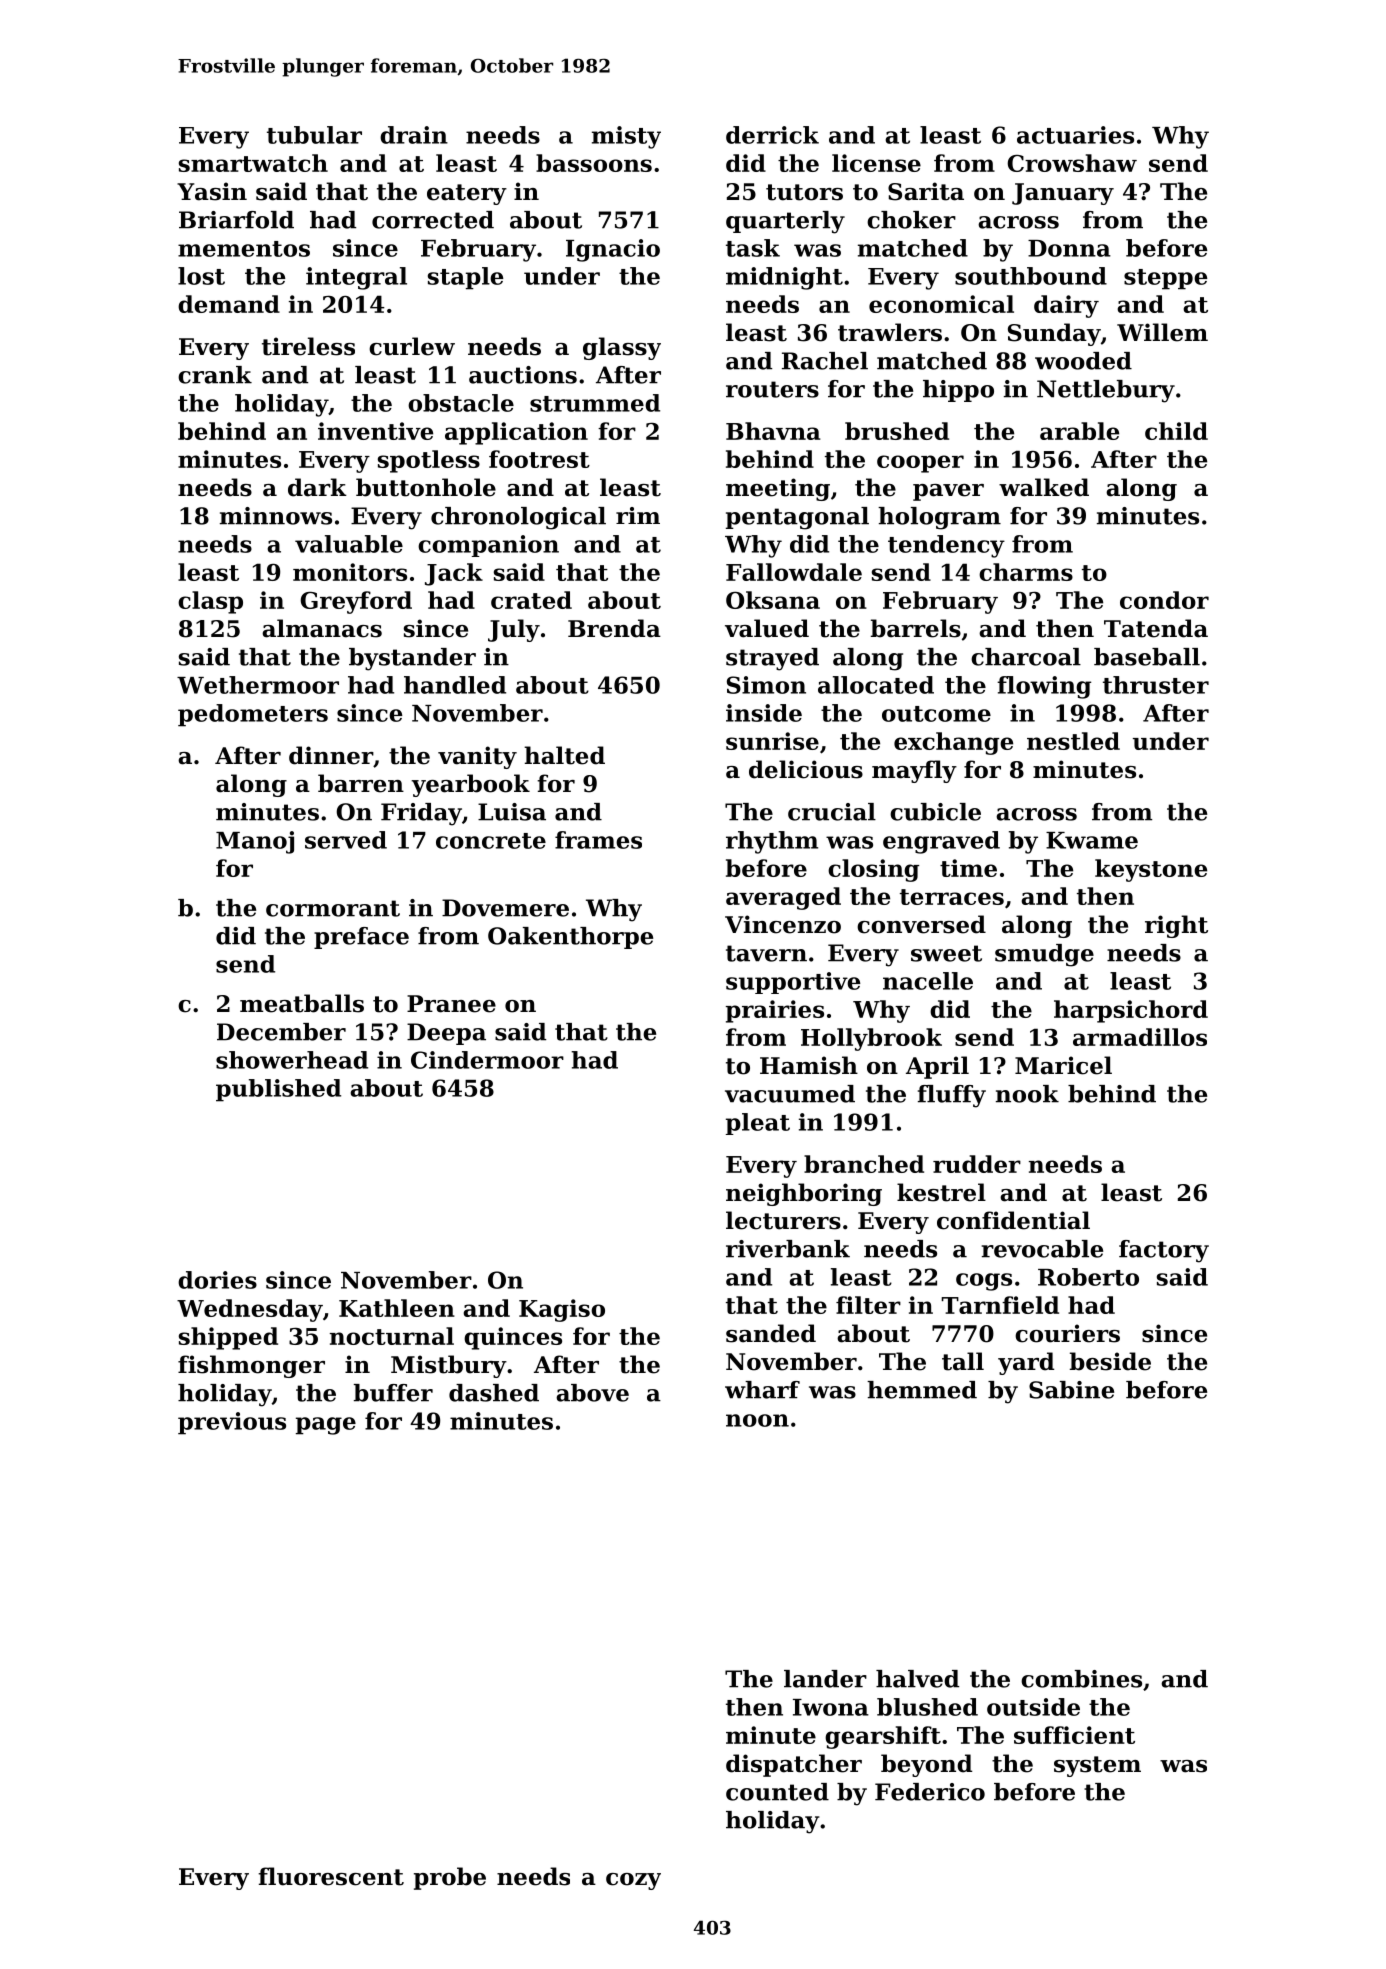 This screenshot has width=1386, height=1969. I want to click on auctions, so click(523, 375).
